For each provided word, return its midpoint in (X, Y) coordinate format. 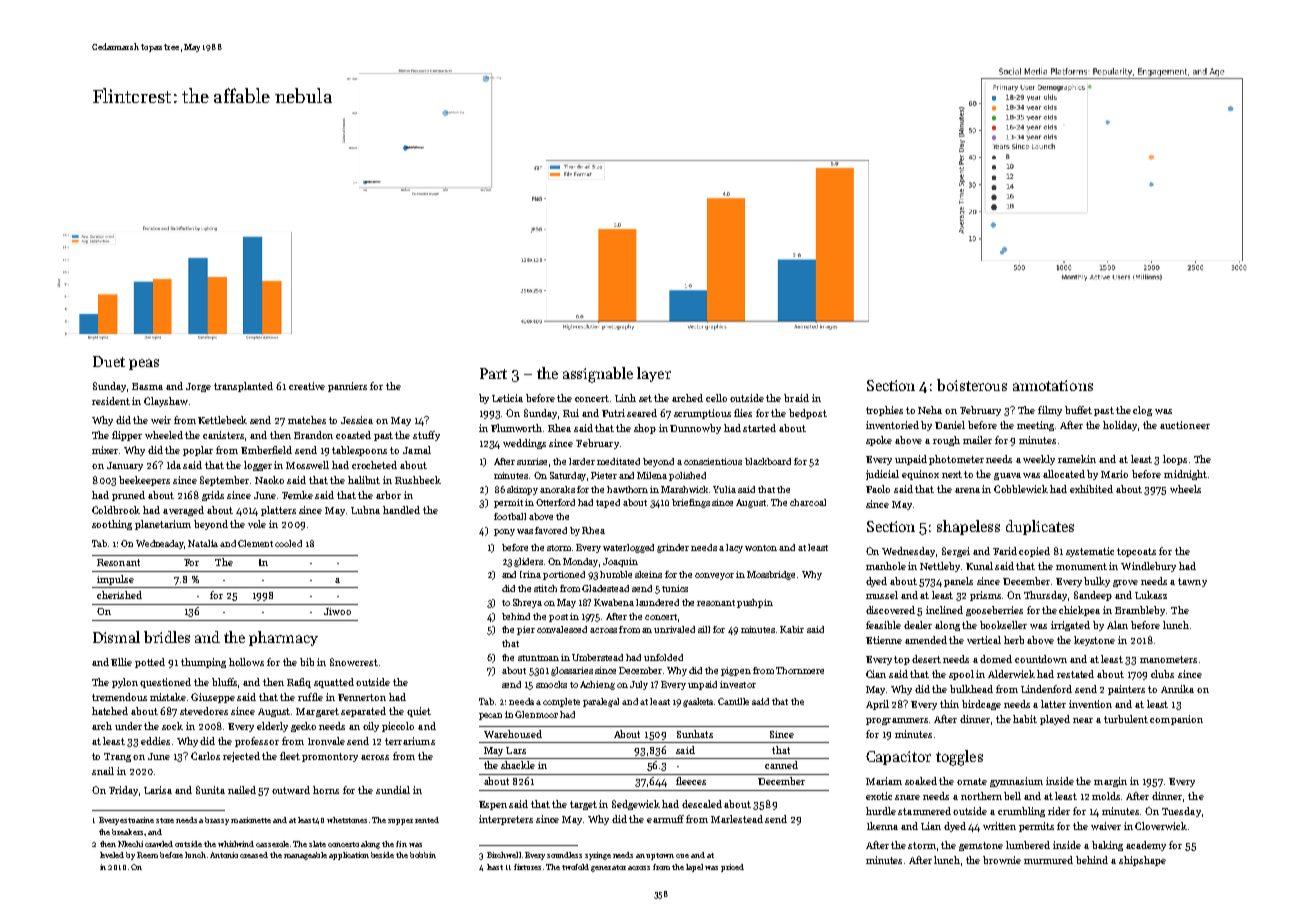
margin (1110, 782)
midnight (1185, 475)
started (759, 428)
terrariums (410, 741)
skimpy (522, 490)
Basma (147, 386)
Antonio (224, 855)
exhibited (1091, 489)
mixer (106, 450)
